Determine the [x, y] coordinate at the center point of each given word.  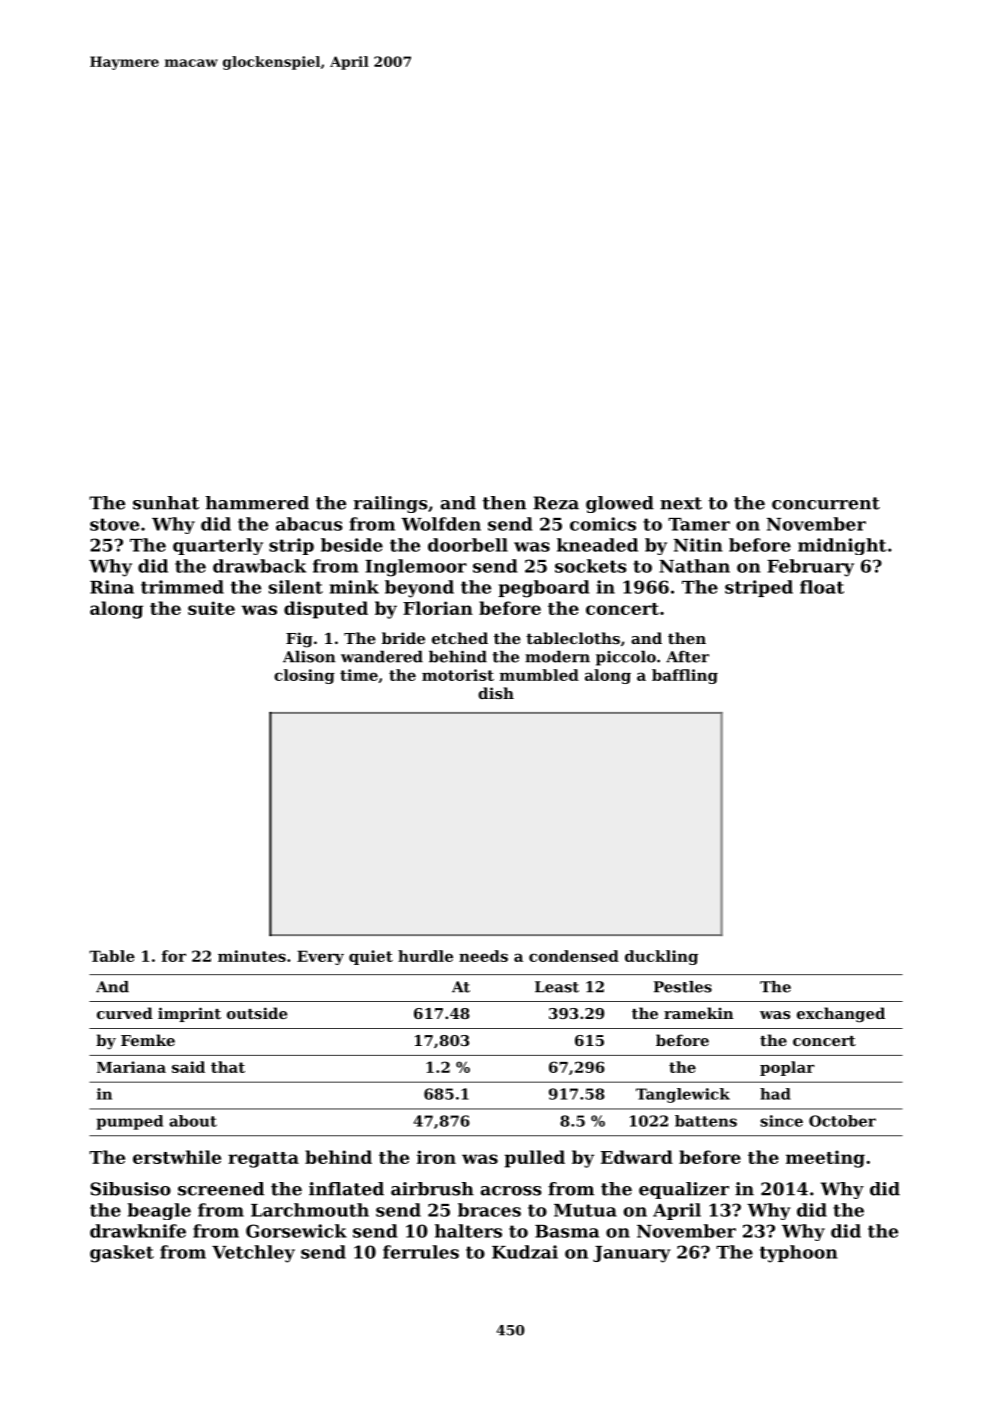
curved [125, 1013]
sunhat [166, 503]
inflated [346, 1189]
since [781, 1121]
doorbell [468, 545]
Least [557, 987]
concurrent [826, 503]
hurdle [425, 956]
